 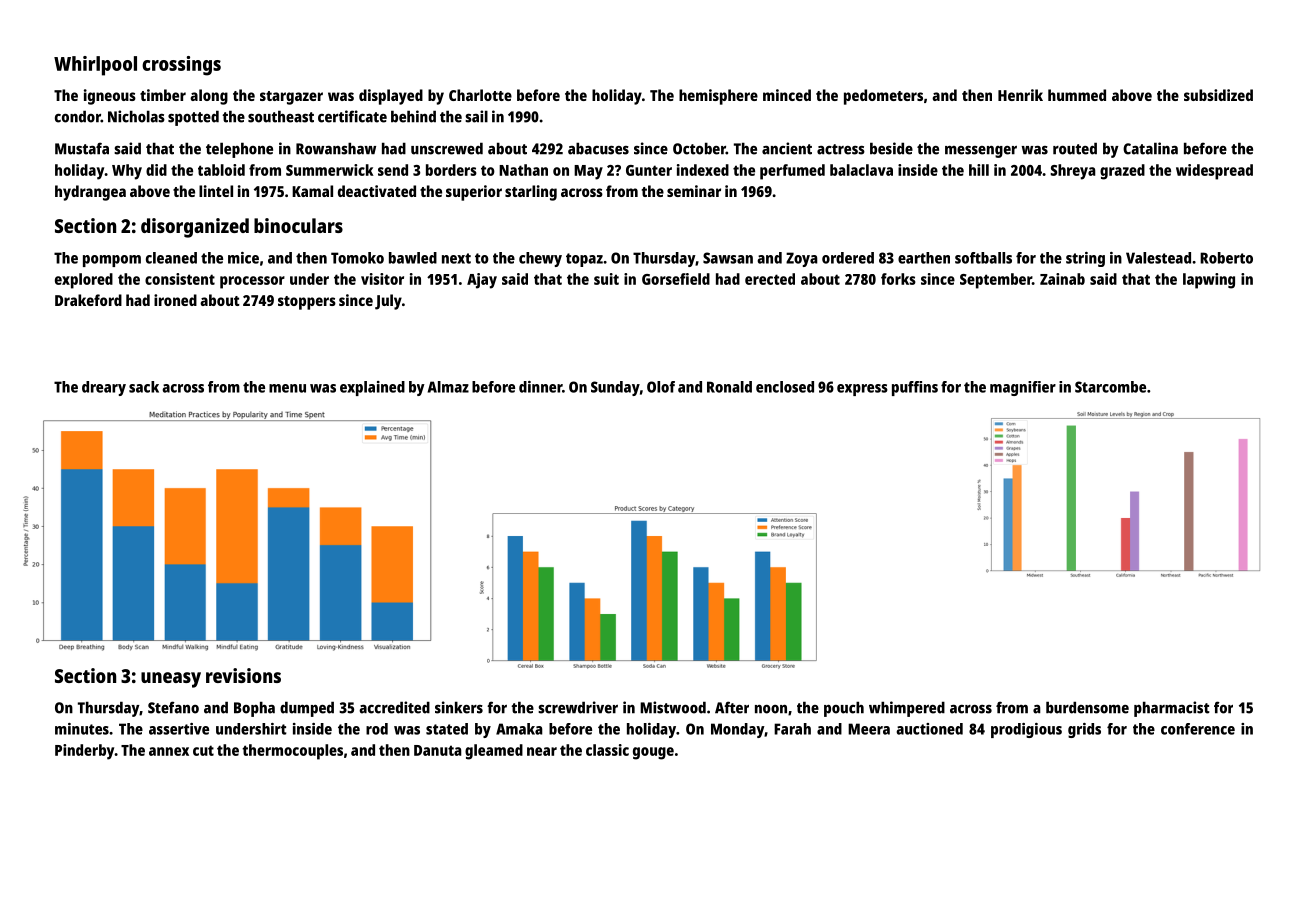 I want to click on burdensome, so click(x=1087, y=707).
